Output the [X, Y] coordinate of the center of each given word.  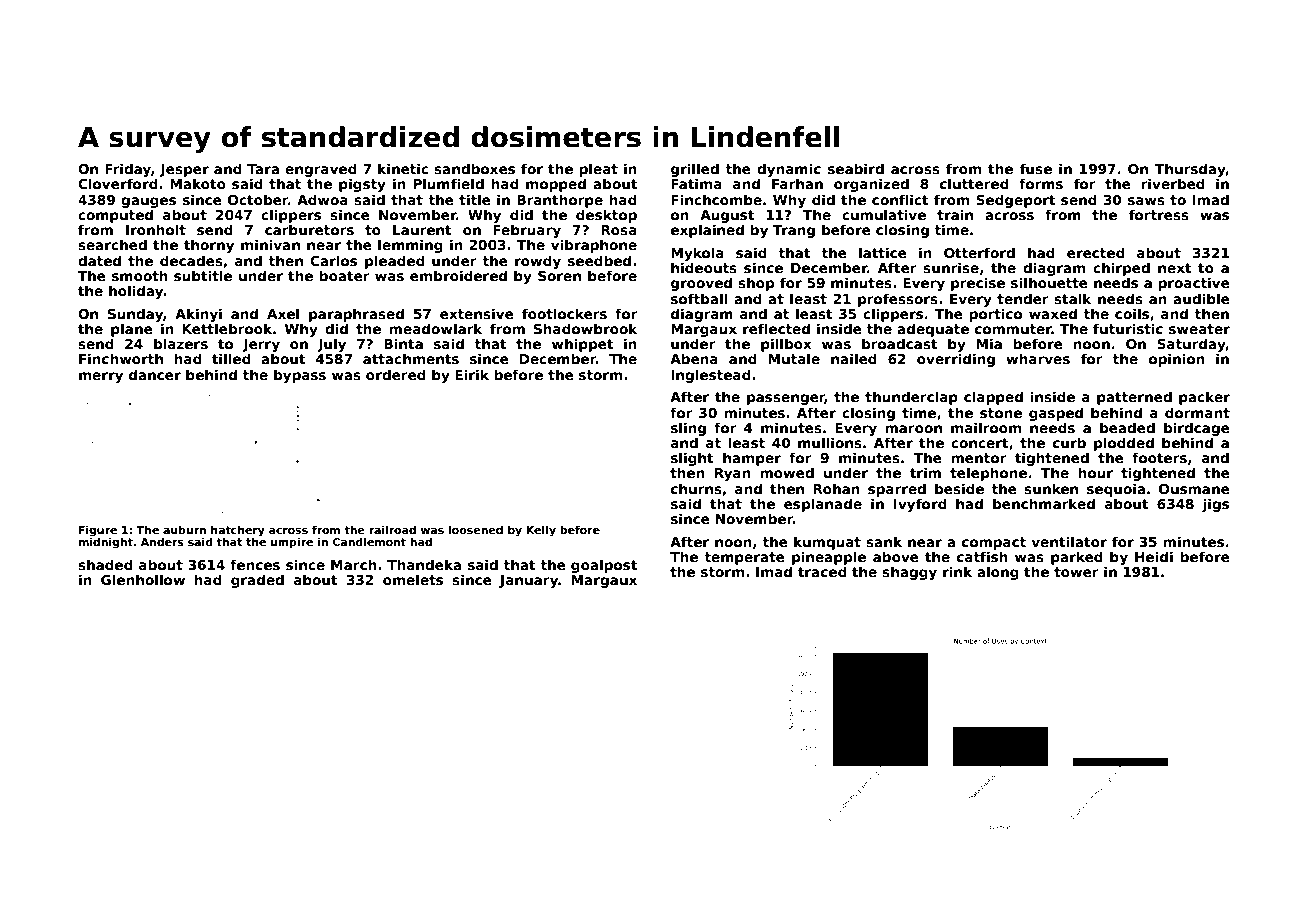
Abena [694, 358]
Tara [263, 169]
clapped [993, 398]
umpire [291, 542]
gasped [1056, 414]
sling [688, 429]
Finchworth [121, 358]
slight [692, 459]
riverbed [1173, 183]
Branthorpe [560, 201]
